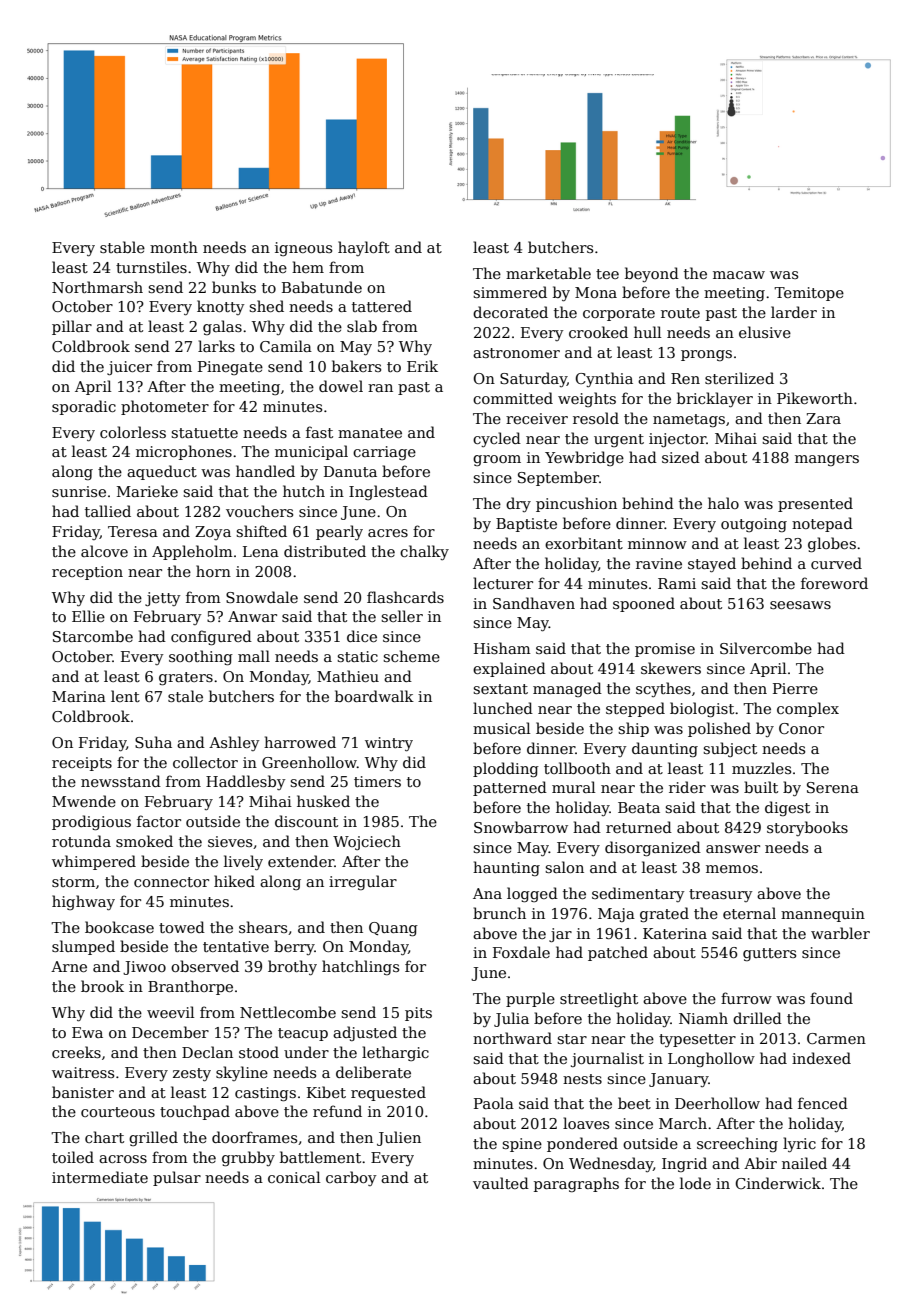  What do you see at coordinates (151, 267) in the screenshot?
I see `turnstiles` at bounding box center [151, 267].
